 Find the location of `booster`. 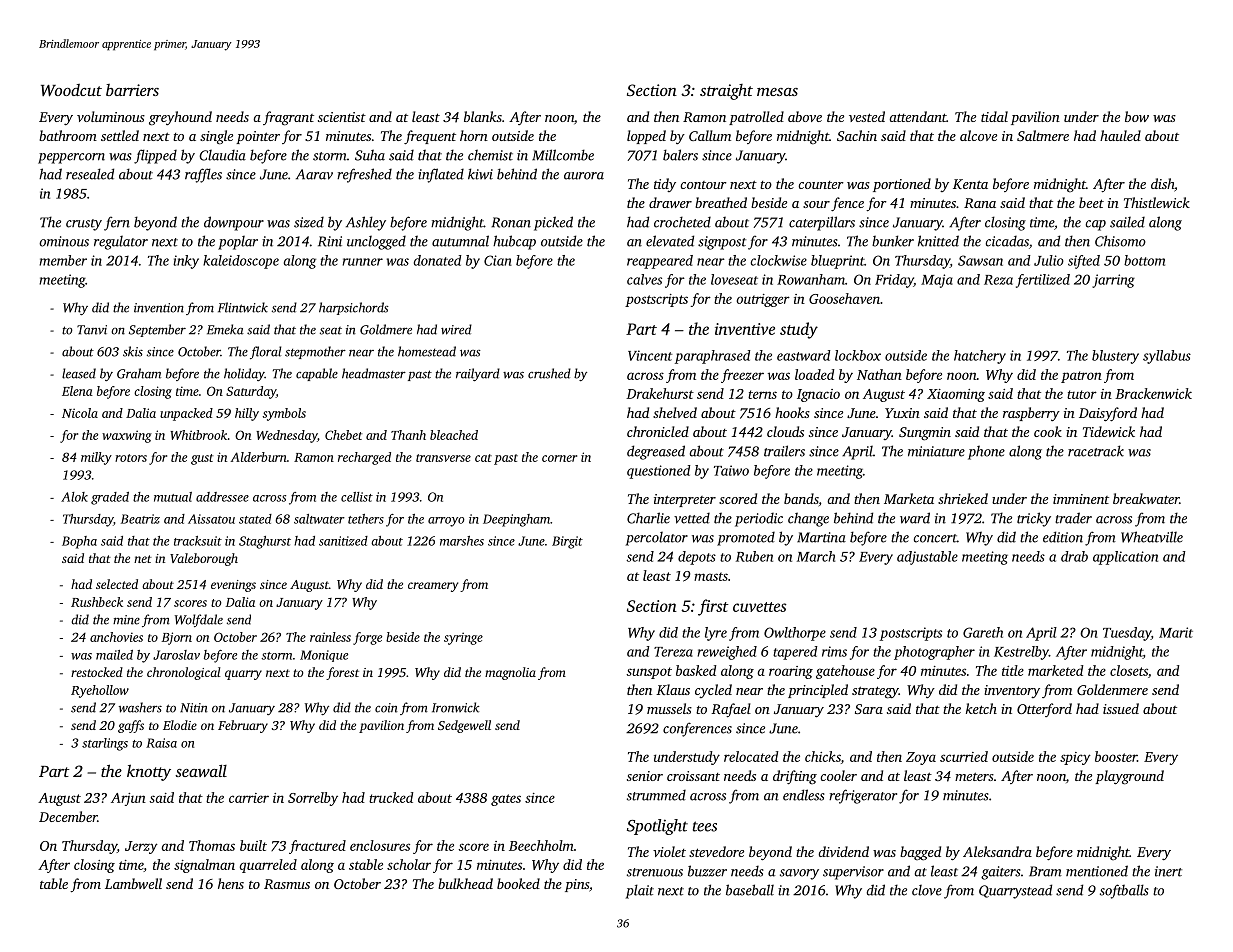

booster is located at coordinates (1116, 756).
